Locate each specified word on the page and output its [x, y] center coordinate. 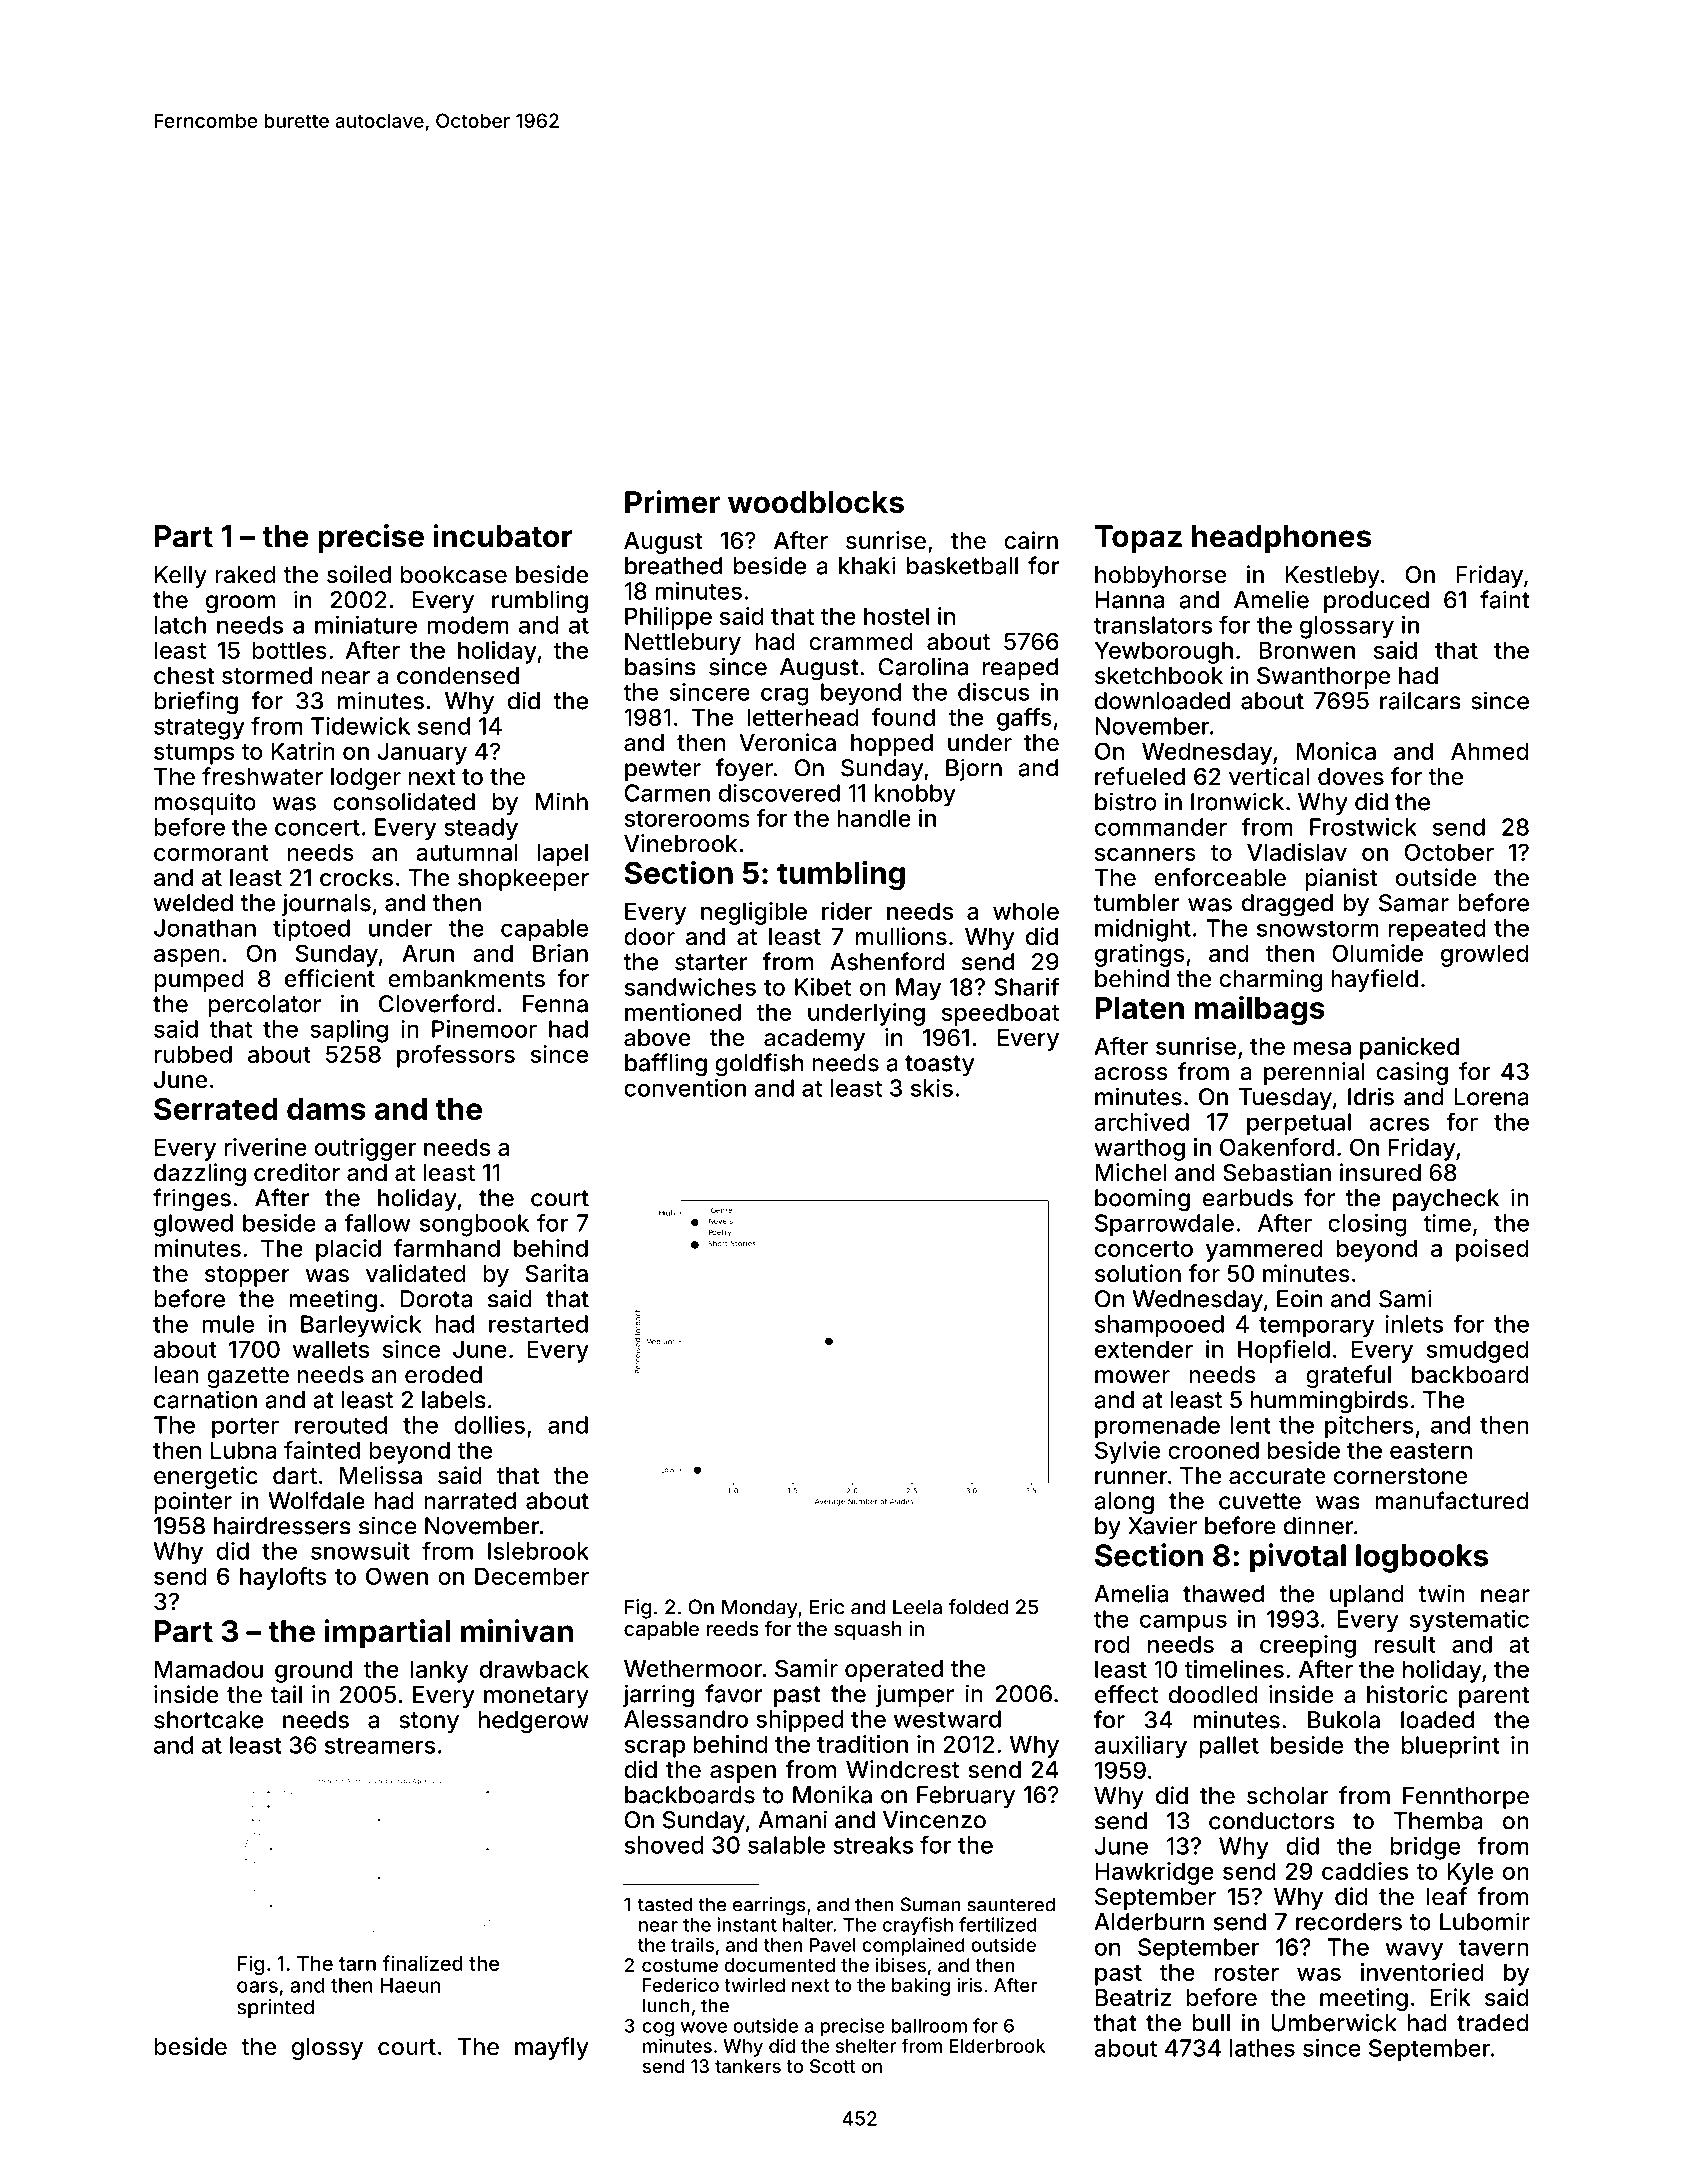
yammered [1264, 1250]
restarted [538, 1324]
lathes [1262, 2048]
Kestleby [1332, 577]
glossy [327, 2049]
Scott [832, 2066]
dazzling [200, 1174]
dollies [489, 1425]
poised [1492, 1250]
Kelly [181, 577]
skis [932, 1088]
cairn [1031, 540]
